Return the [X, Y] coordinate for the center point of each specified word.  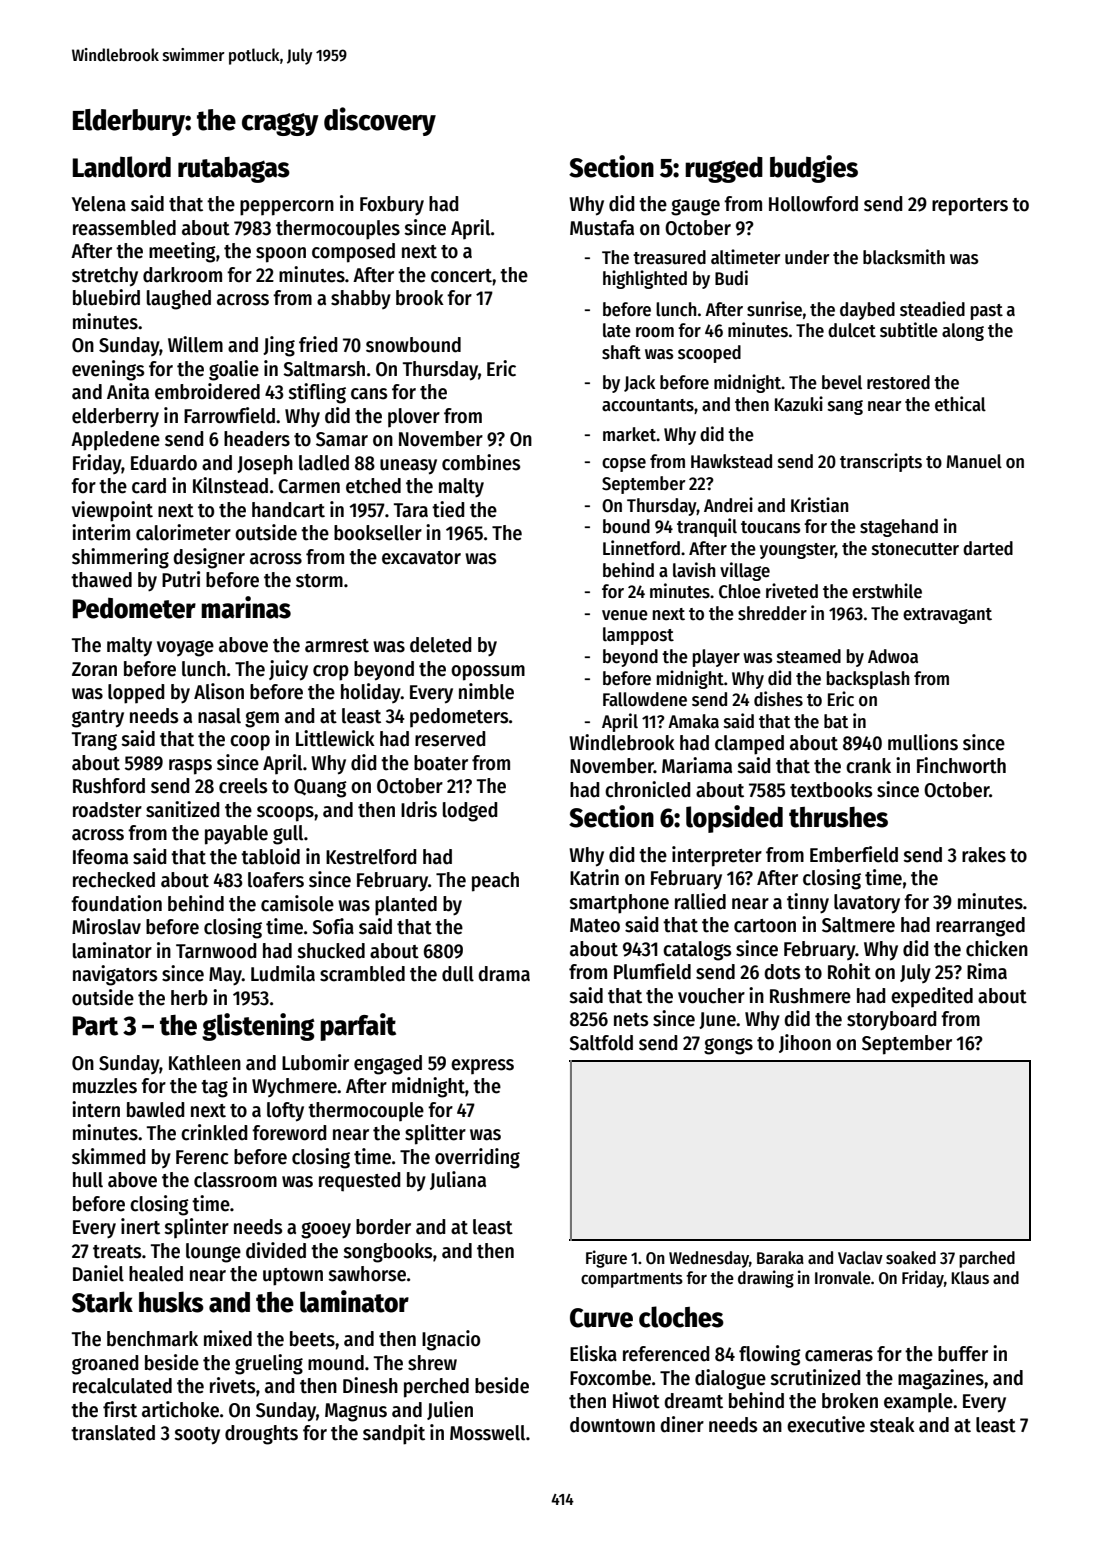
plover [414, 418]
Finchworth [961, 765]
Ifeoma [100, 857]
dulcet [852, 330]
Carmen [309, 486]
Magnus [356, 1412]
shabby [361, 299]
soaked [911, 1258]
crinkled [214, 1132]
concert [461, 276]
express [482, 1067]
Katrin [594, 877]
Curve [601, 1318]
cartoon [765, 926]
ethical [960, 404]
